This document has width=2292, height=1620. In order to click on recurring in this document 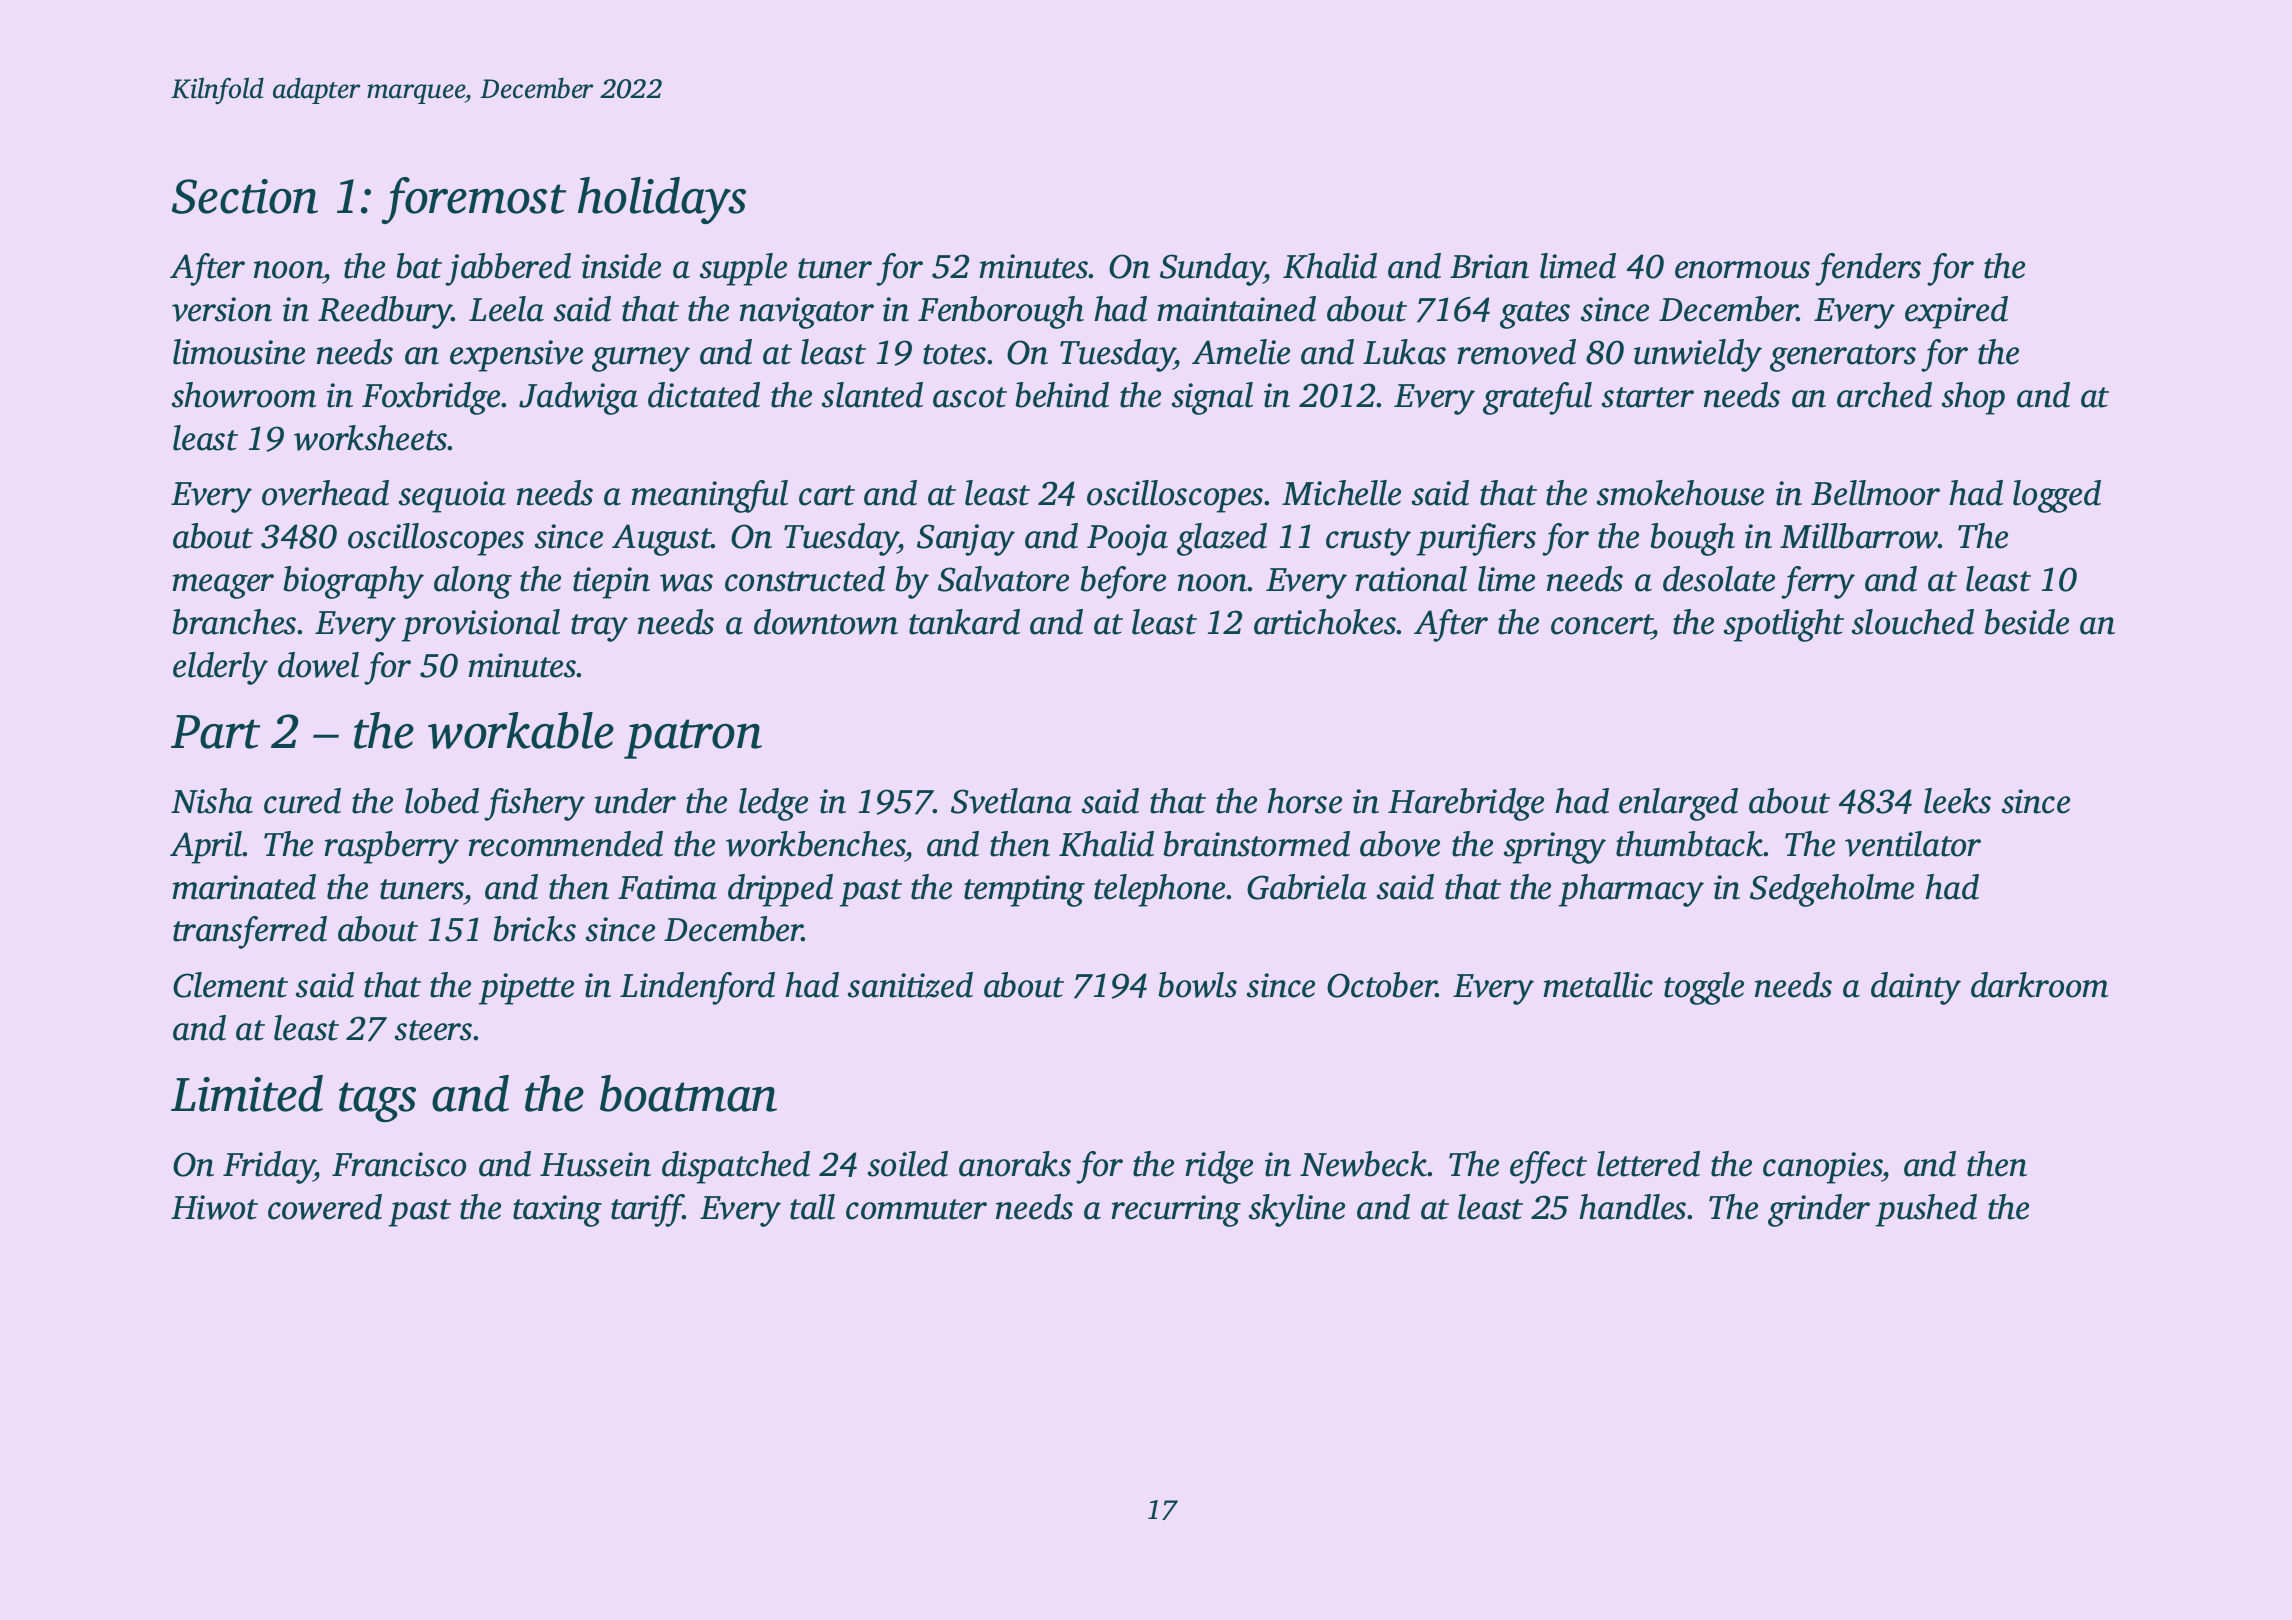, I will do `click(1176, 1211)`.
